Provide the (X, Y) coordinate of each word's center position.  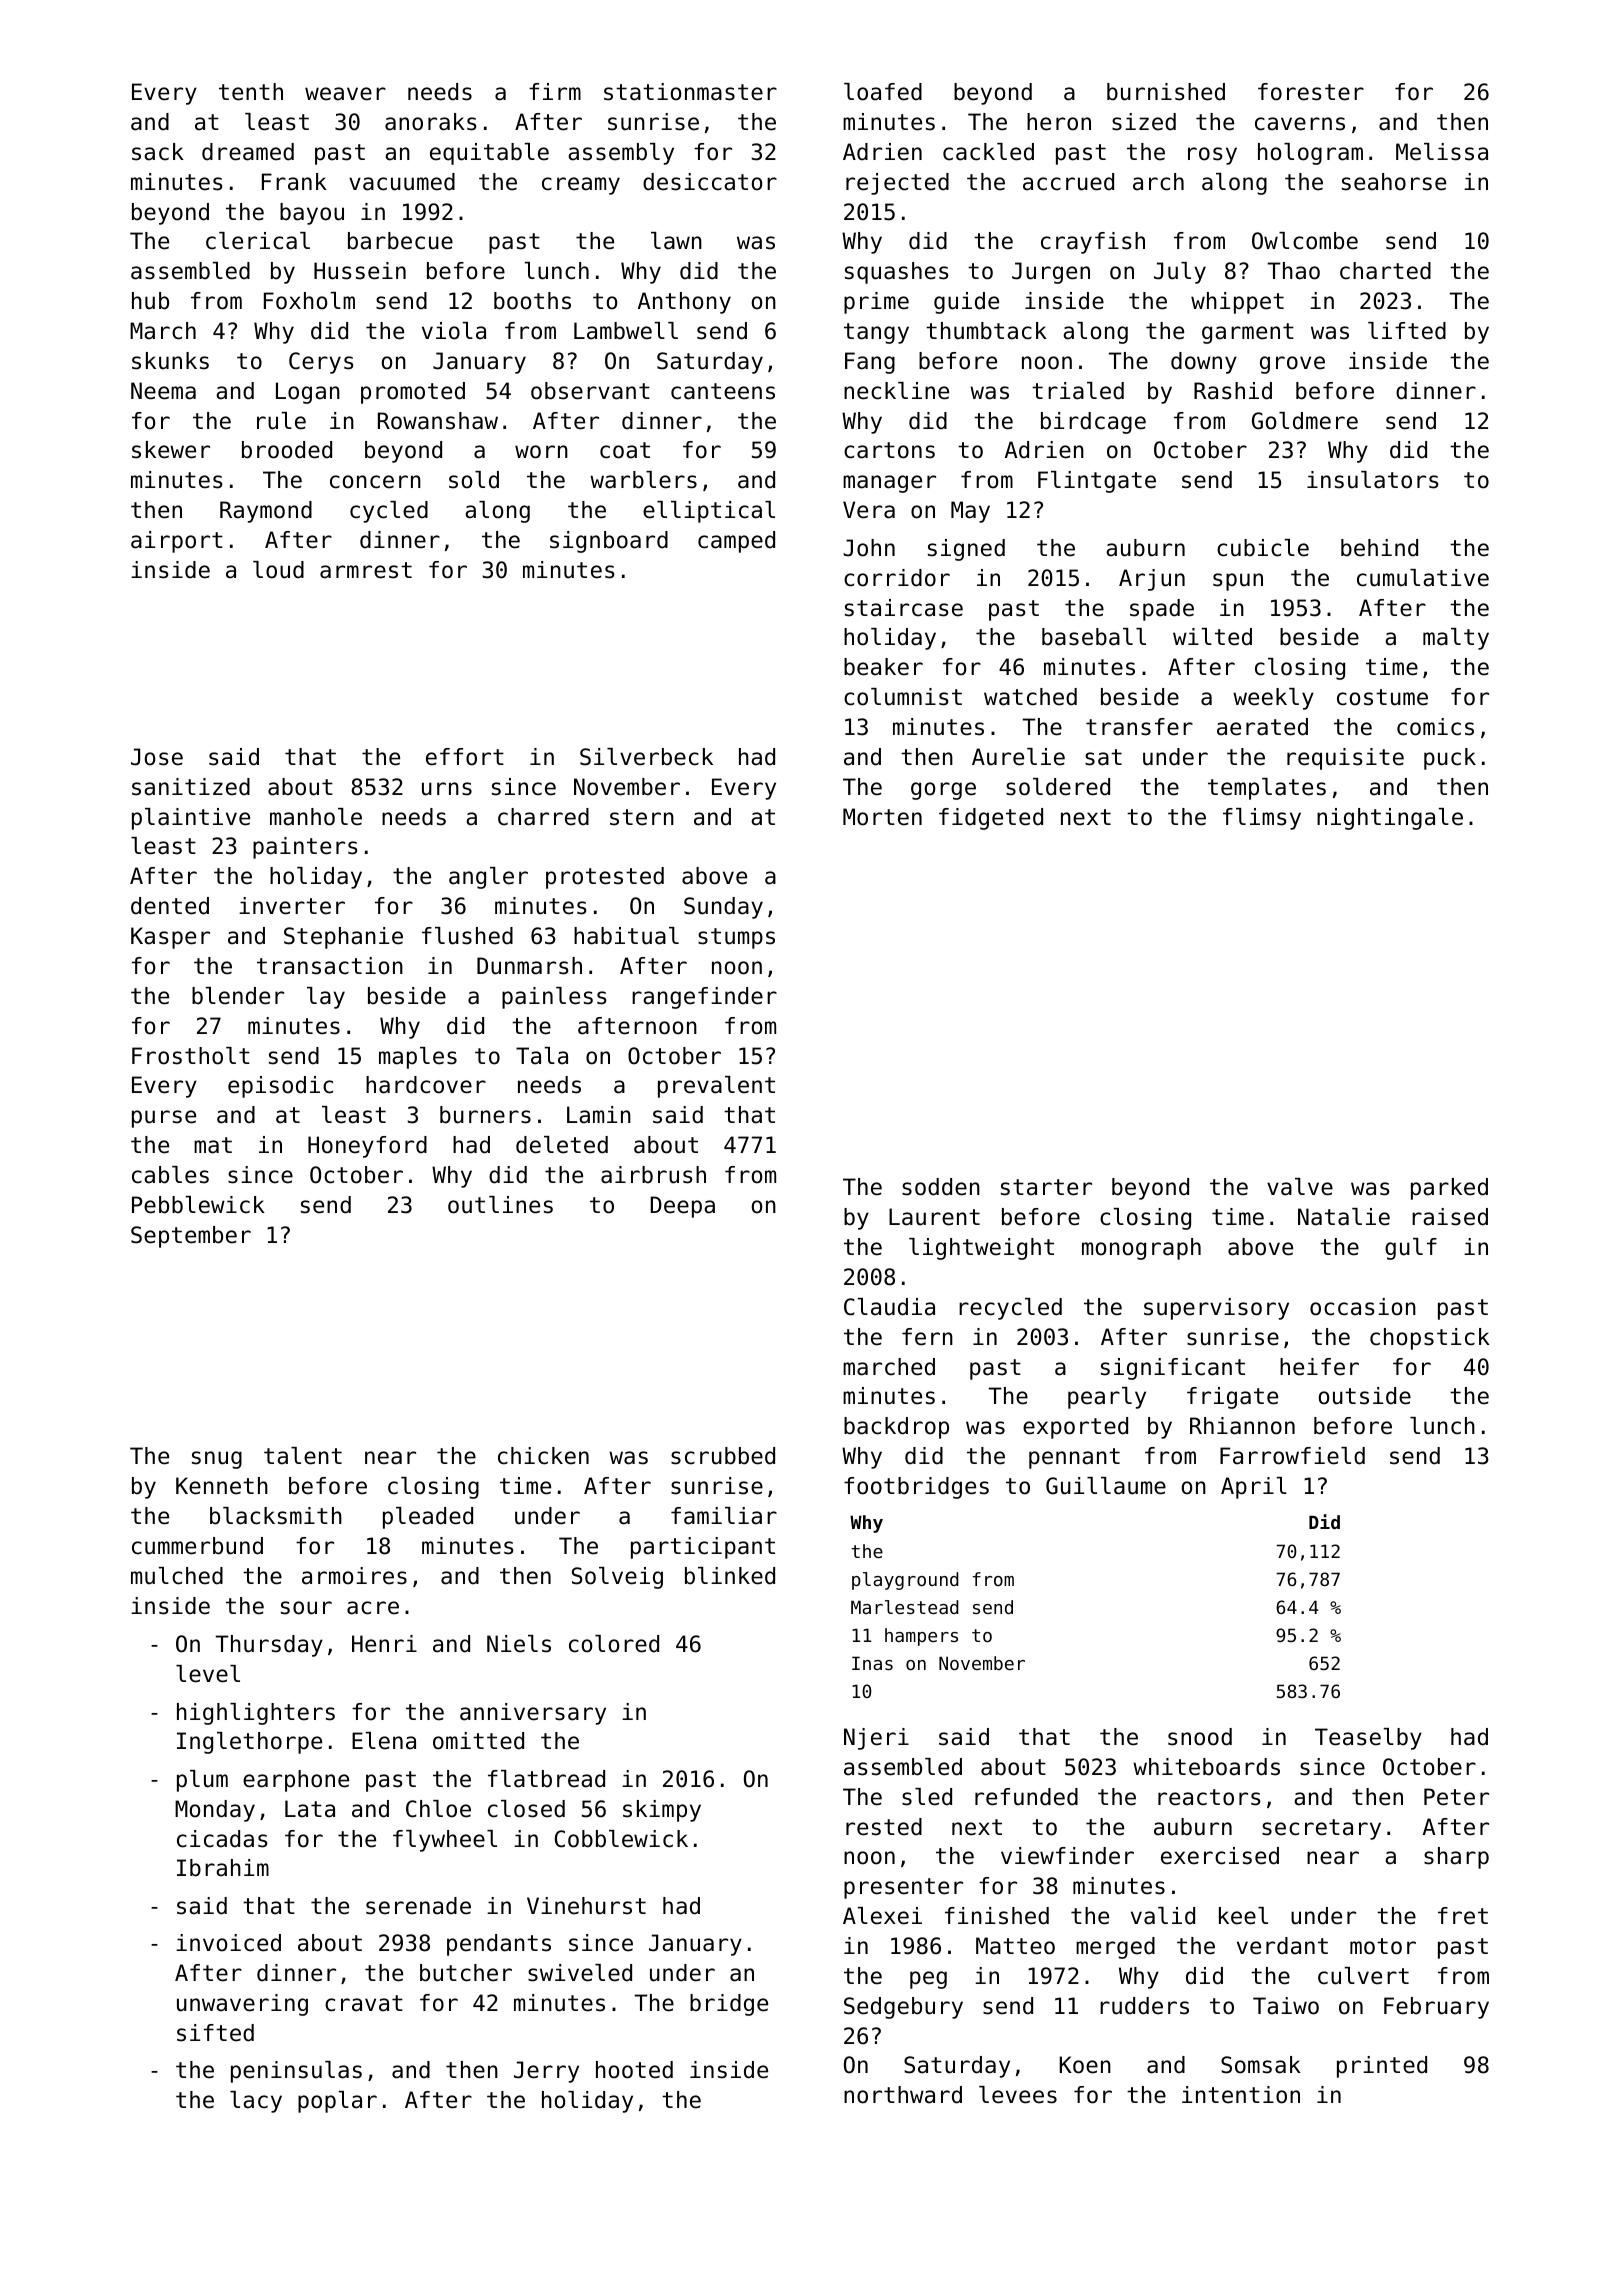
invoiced (228, 1943)
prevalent (716, 1087)
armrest (366, 570)
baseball (1094, 637)
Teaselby (1368, 1739)
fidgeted (991, 819)
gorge (943, 791)
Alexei (882, 1916)
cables (170, 1175)
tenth (251, 92)
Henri (384, 1644)
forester (1311, 92)
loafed (883, 92)
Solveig (617, 1578)
